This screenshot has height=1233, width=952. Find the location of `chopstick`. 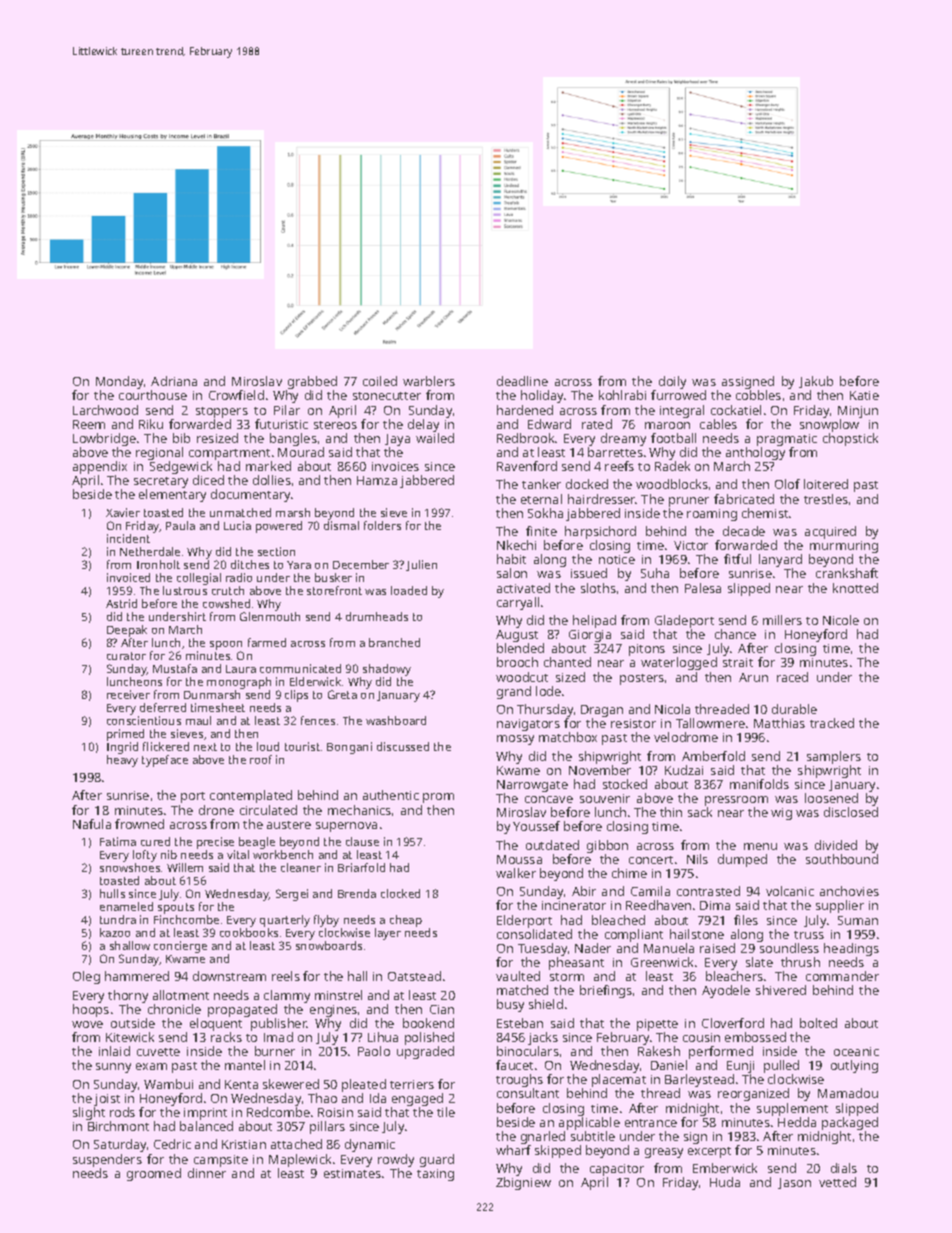

chopstick is located at coordinates (850, 439).
